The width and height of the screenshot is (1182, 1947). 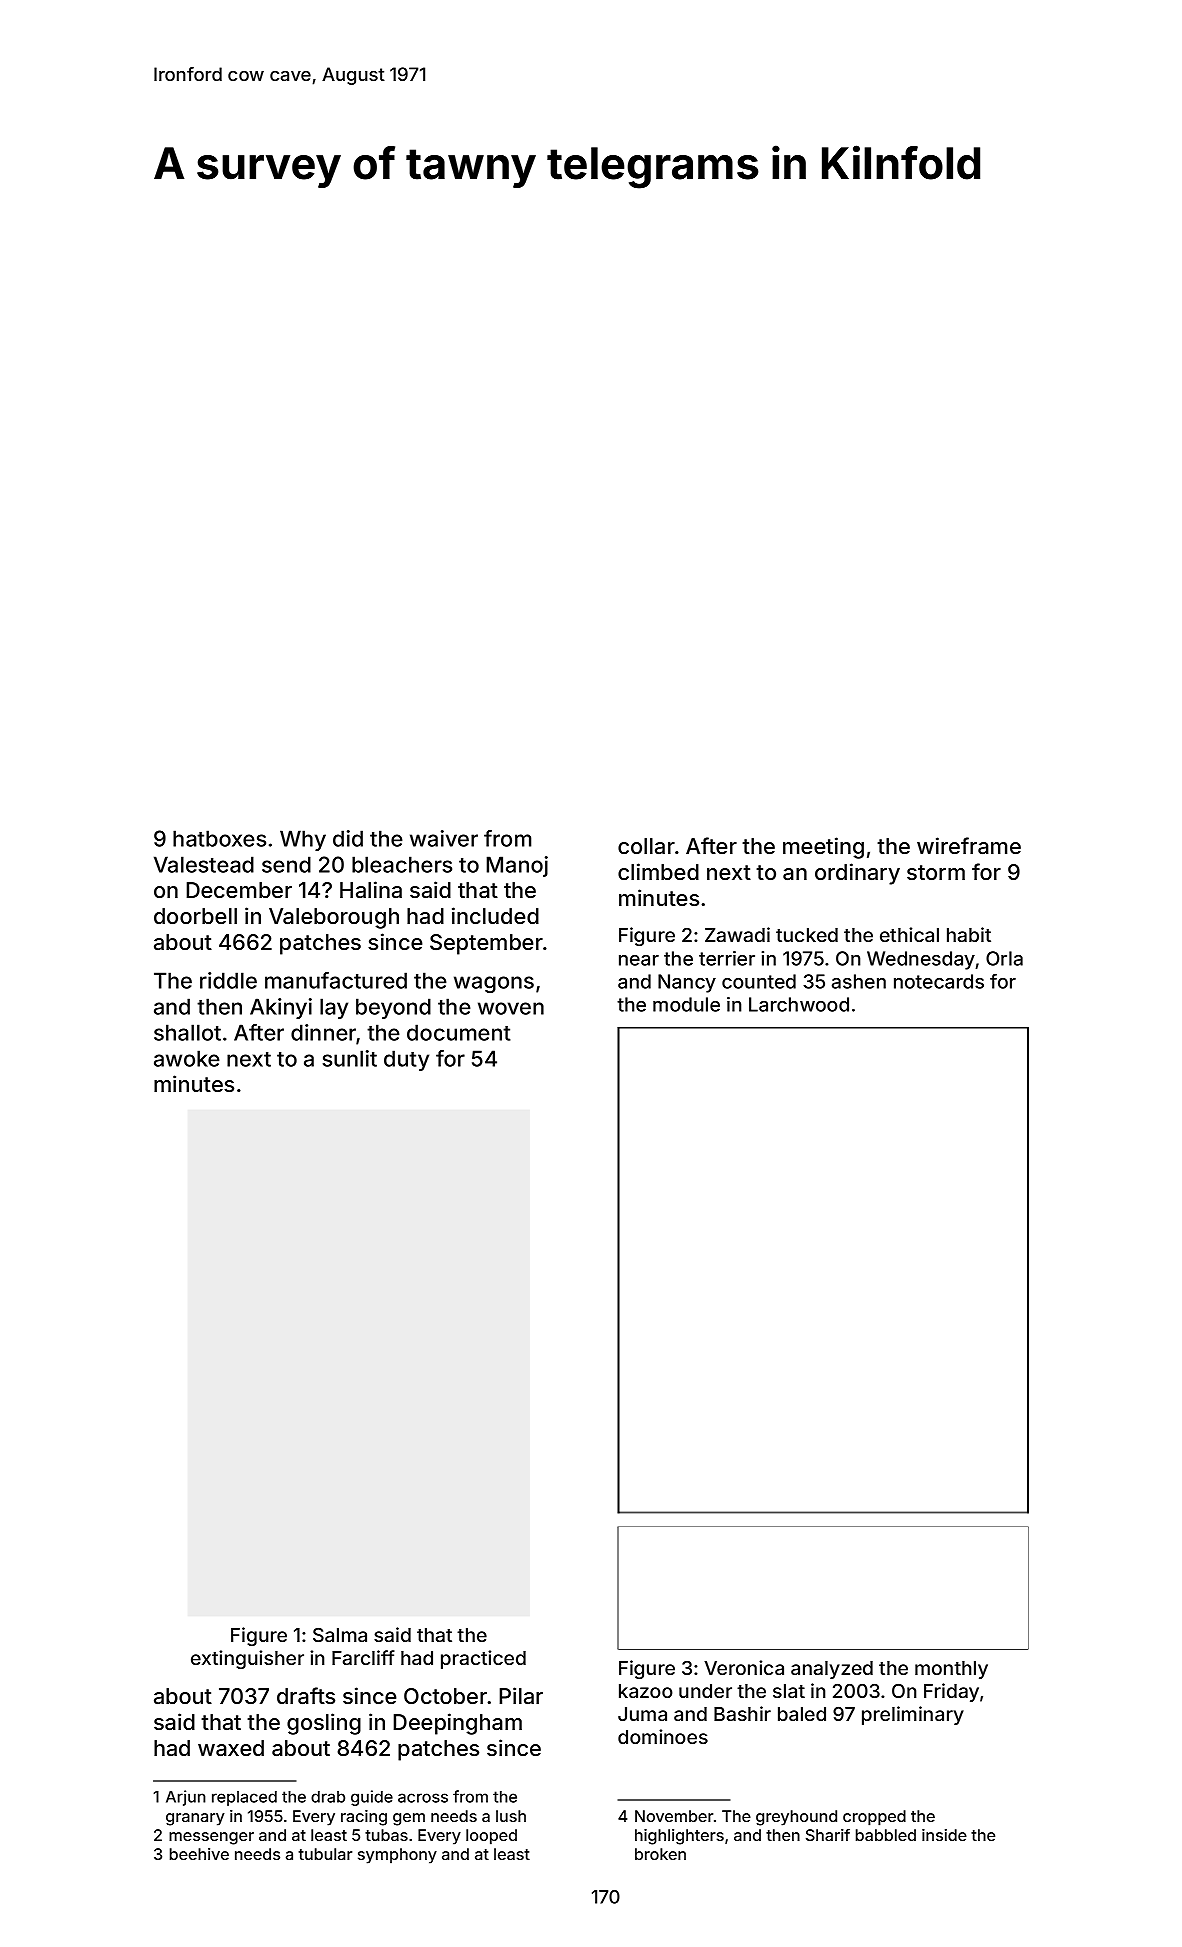 What do you see at coordinates (951, 1670) in the screenshot?
I see `monthly` at bounding box center [951, 1670].
